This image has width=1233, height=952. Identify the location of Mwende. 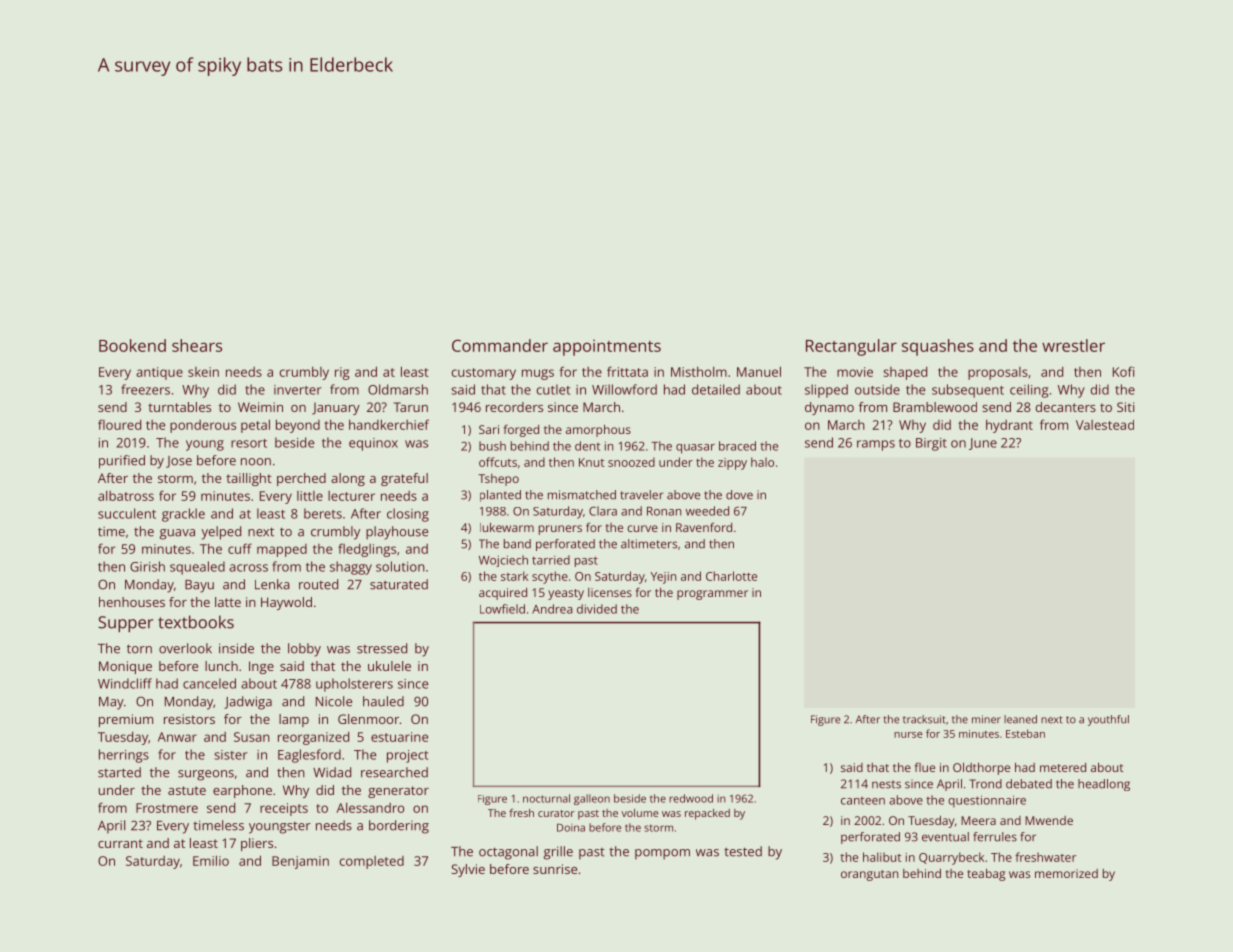
(1049, 820).
